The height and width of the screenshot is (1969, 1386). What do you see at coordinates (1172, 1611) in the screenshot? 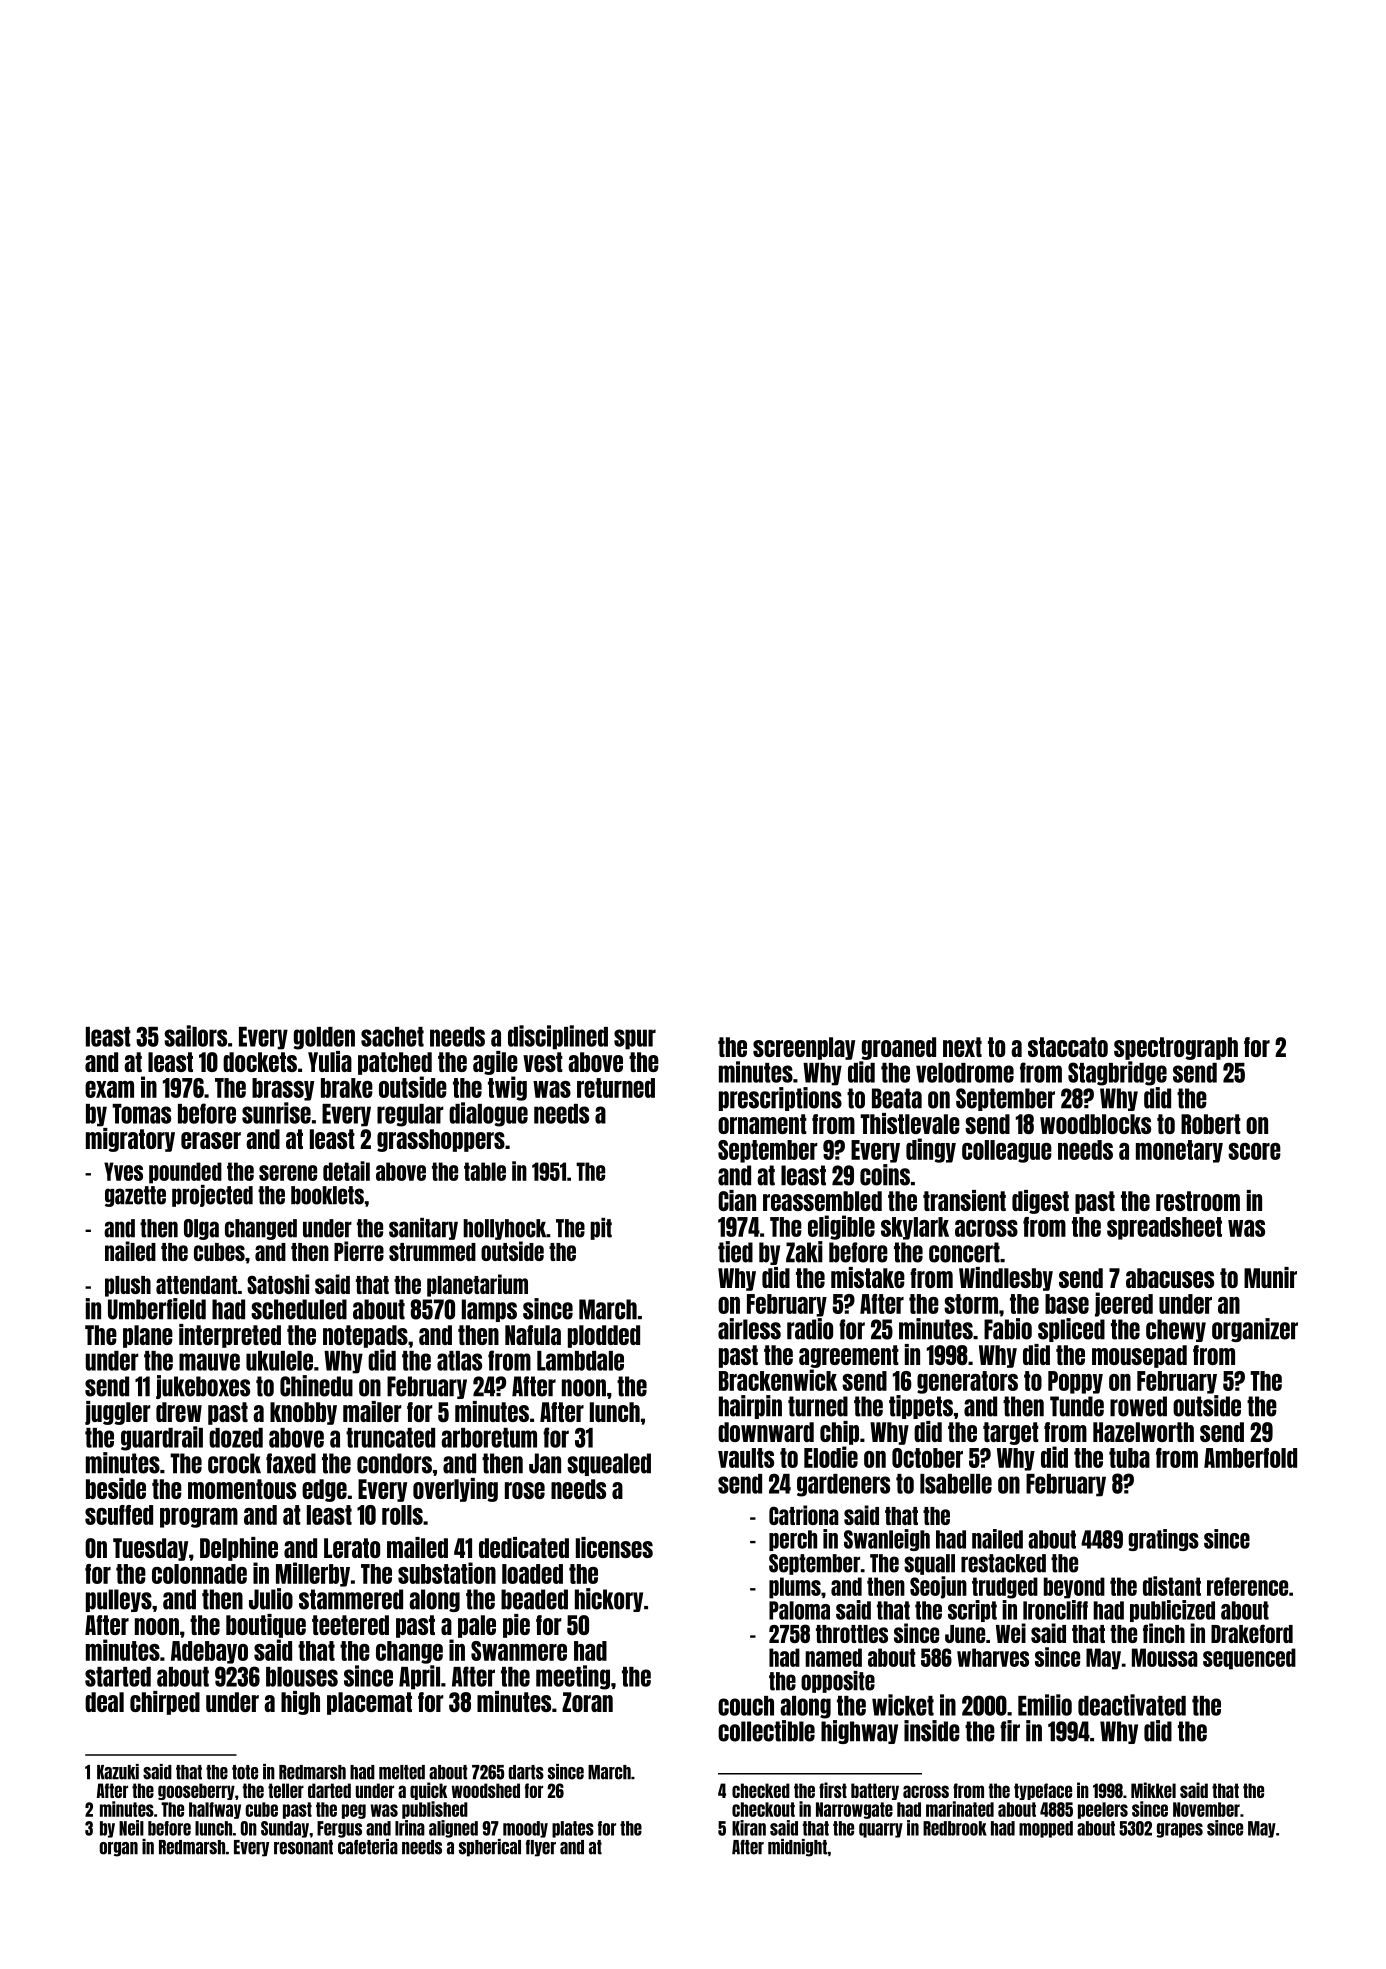
I see `publicized` at bounding box center [1172, 1611].
